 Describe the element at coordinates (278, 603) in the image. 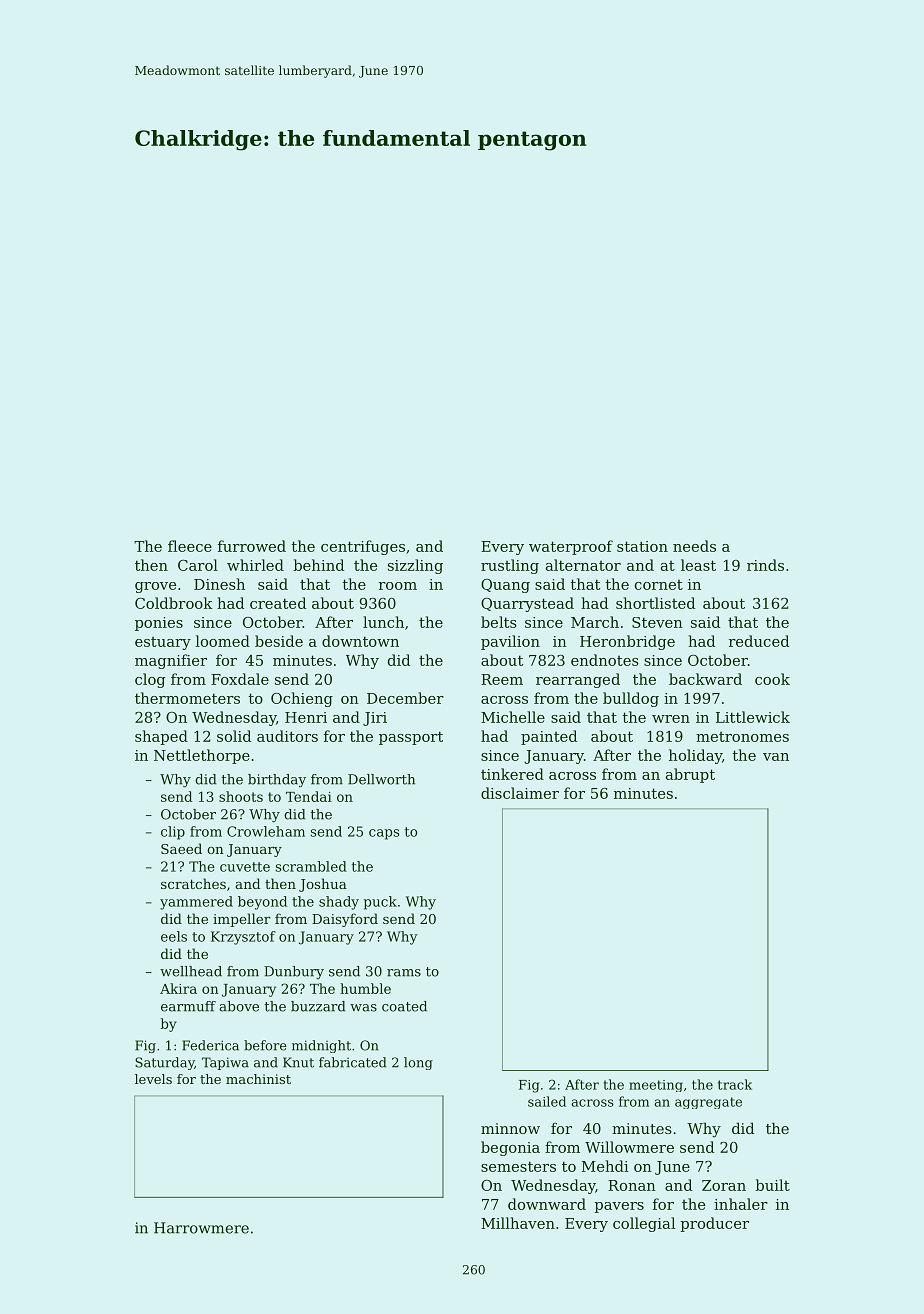

I see `created` at that location.
